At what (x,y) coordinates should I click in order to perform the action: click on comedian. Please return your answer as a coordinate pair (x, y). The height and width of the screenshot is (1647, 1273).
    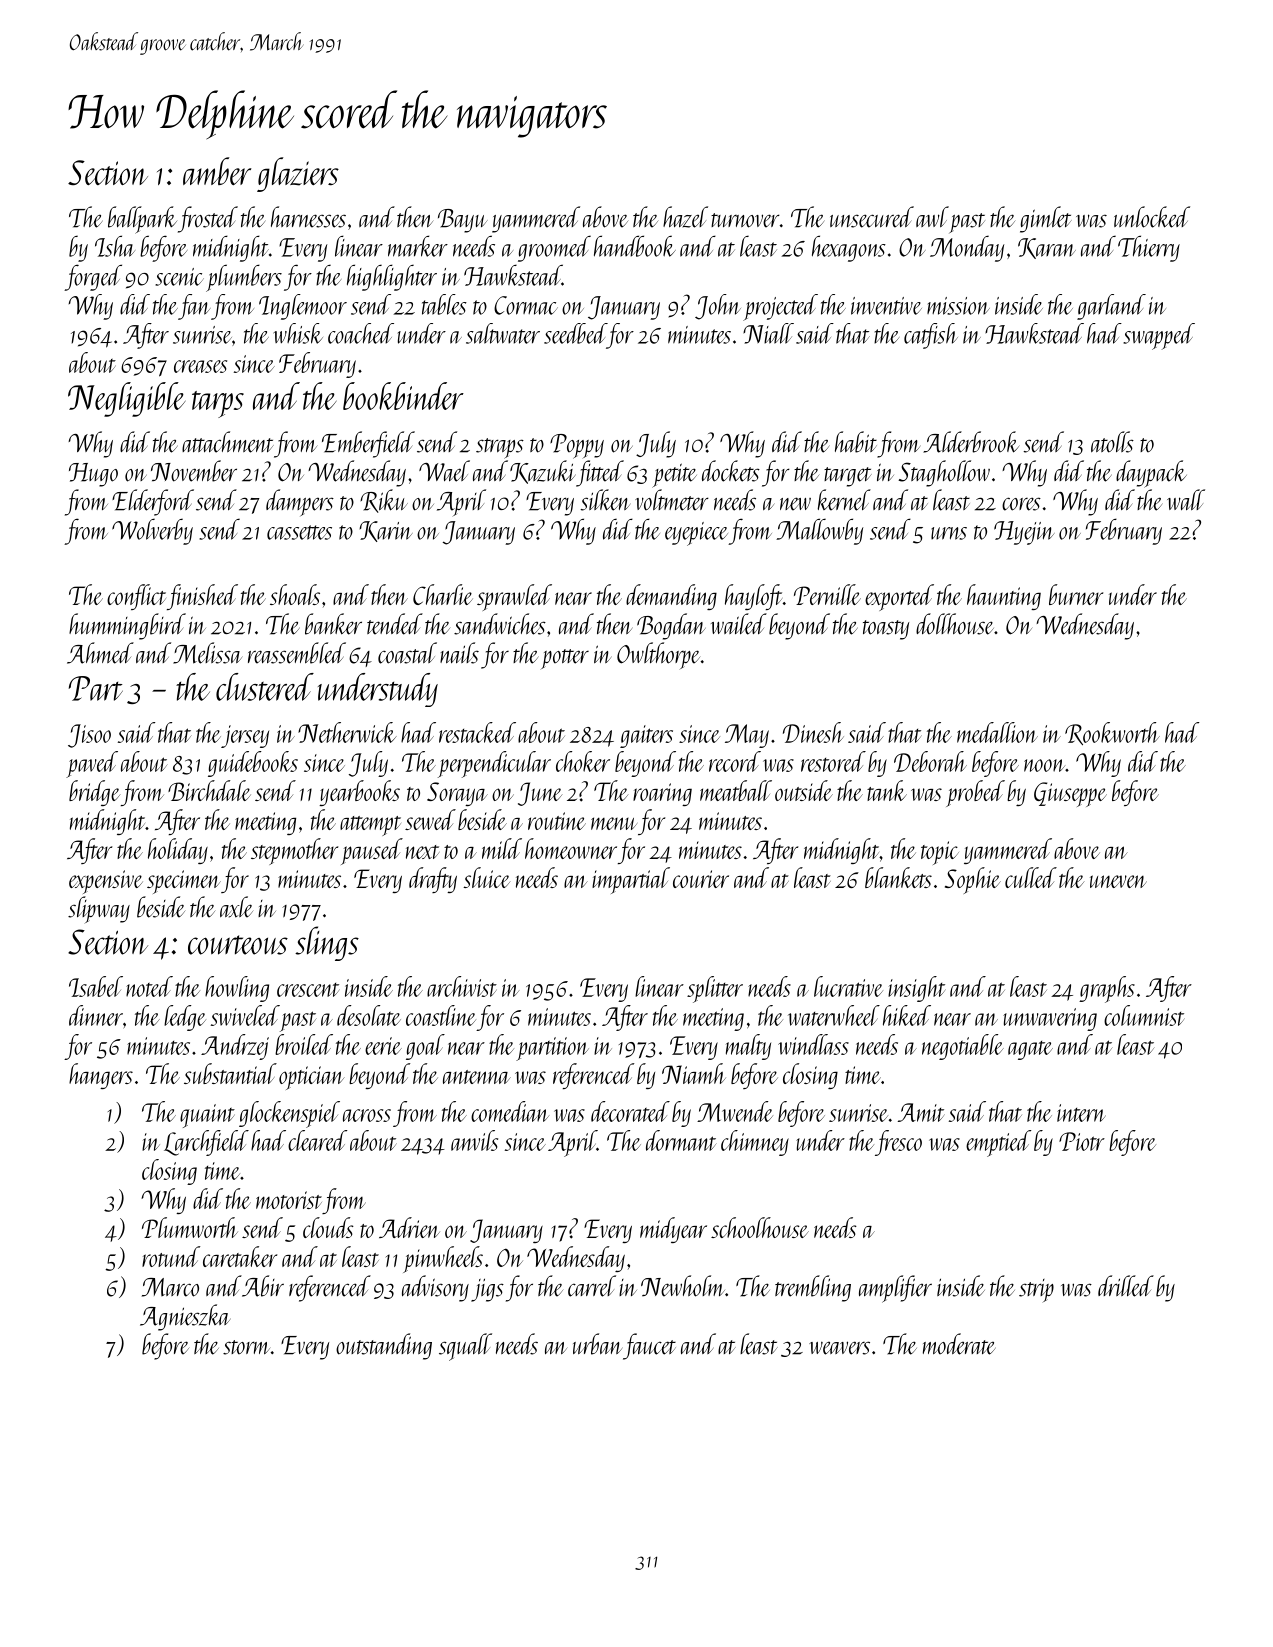
    Looking at the image, I should click on (510, 1111).
